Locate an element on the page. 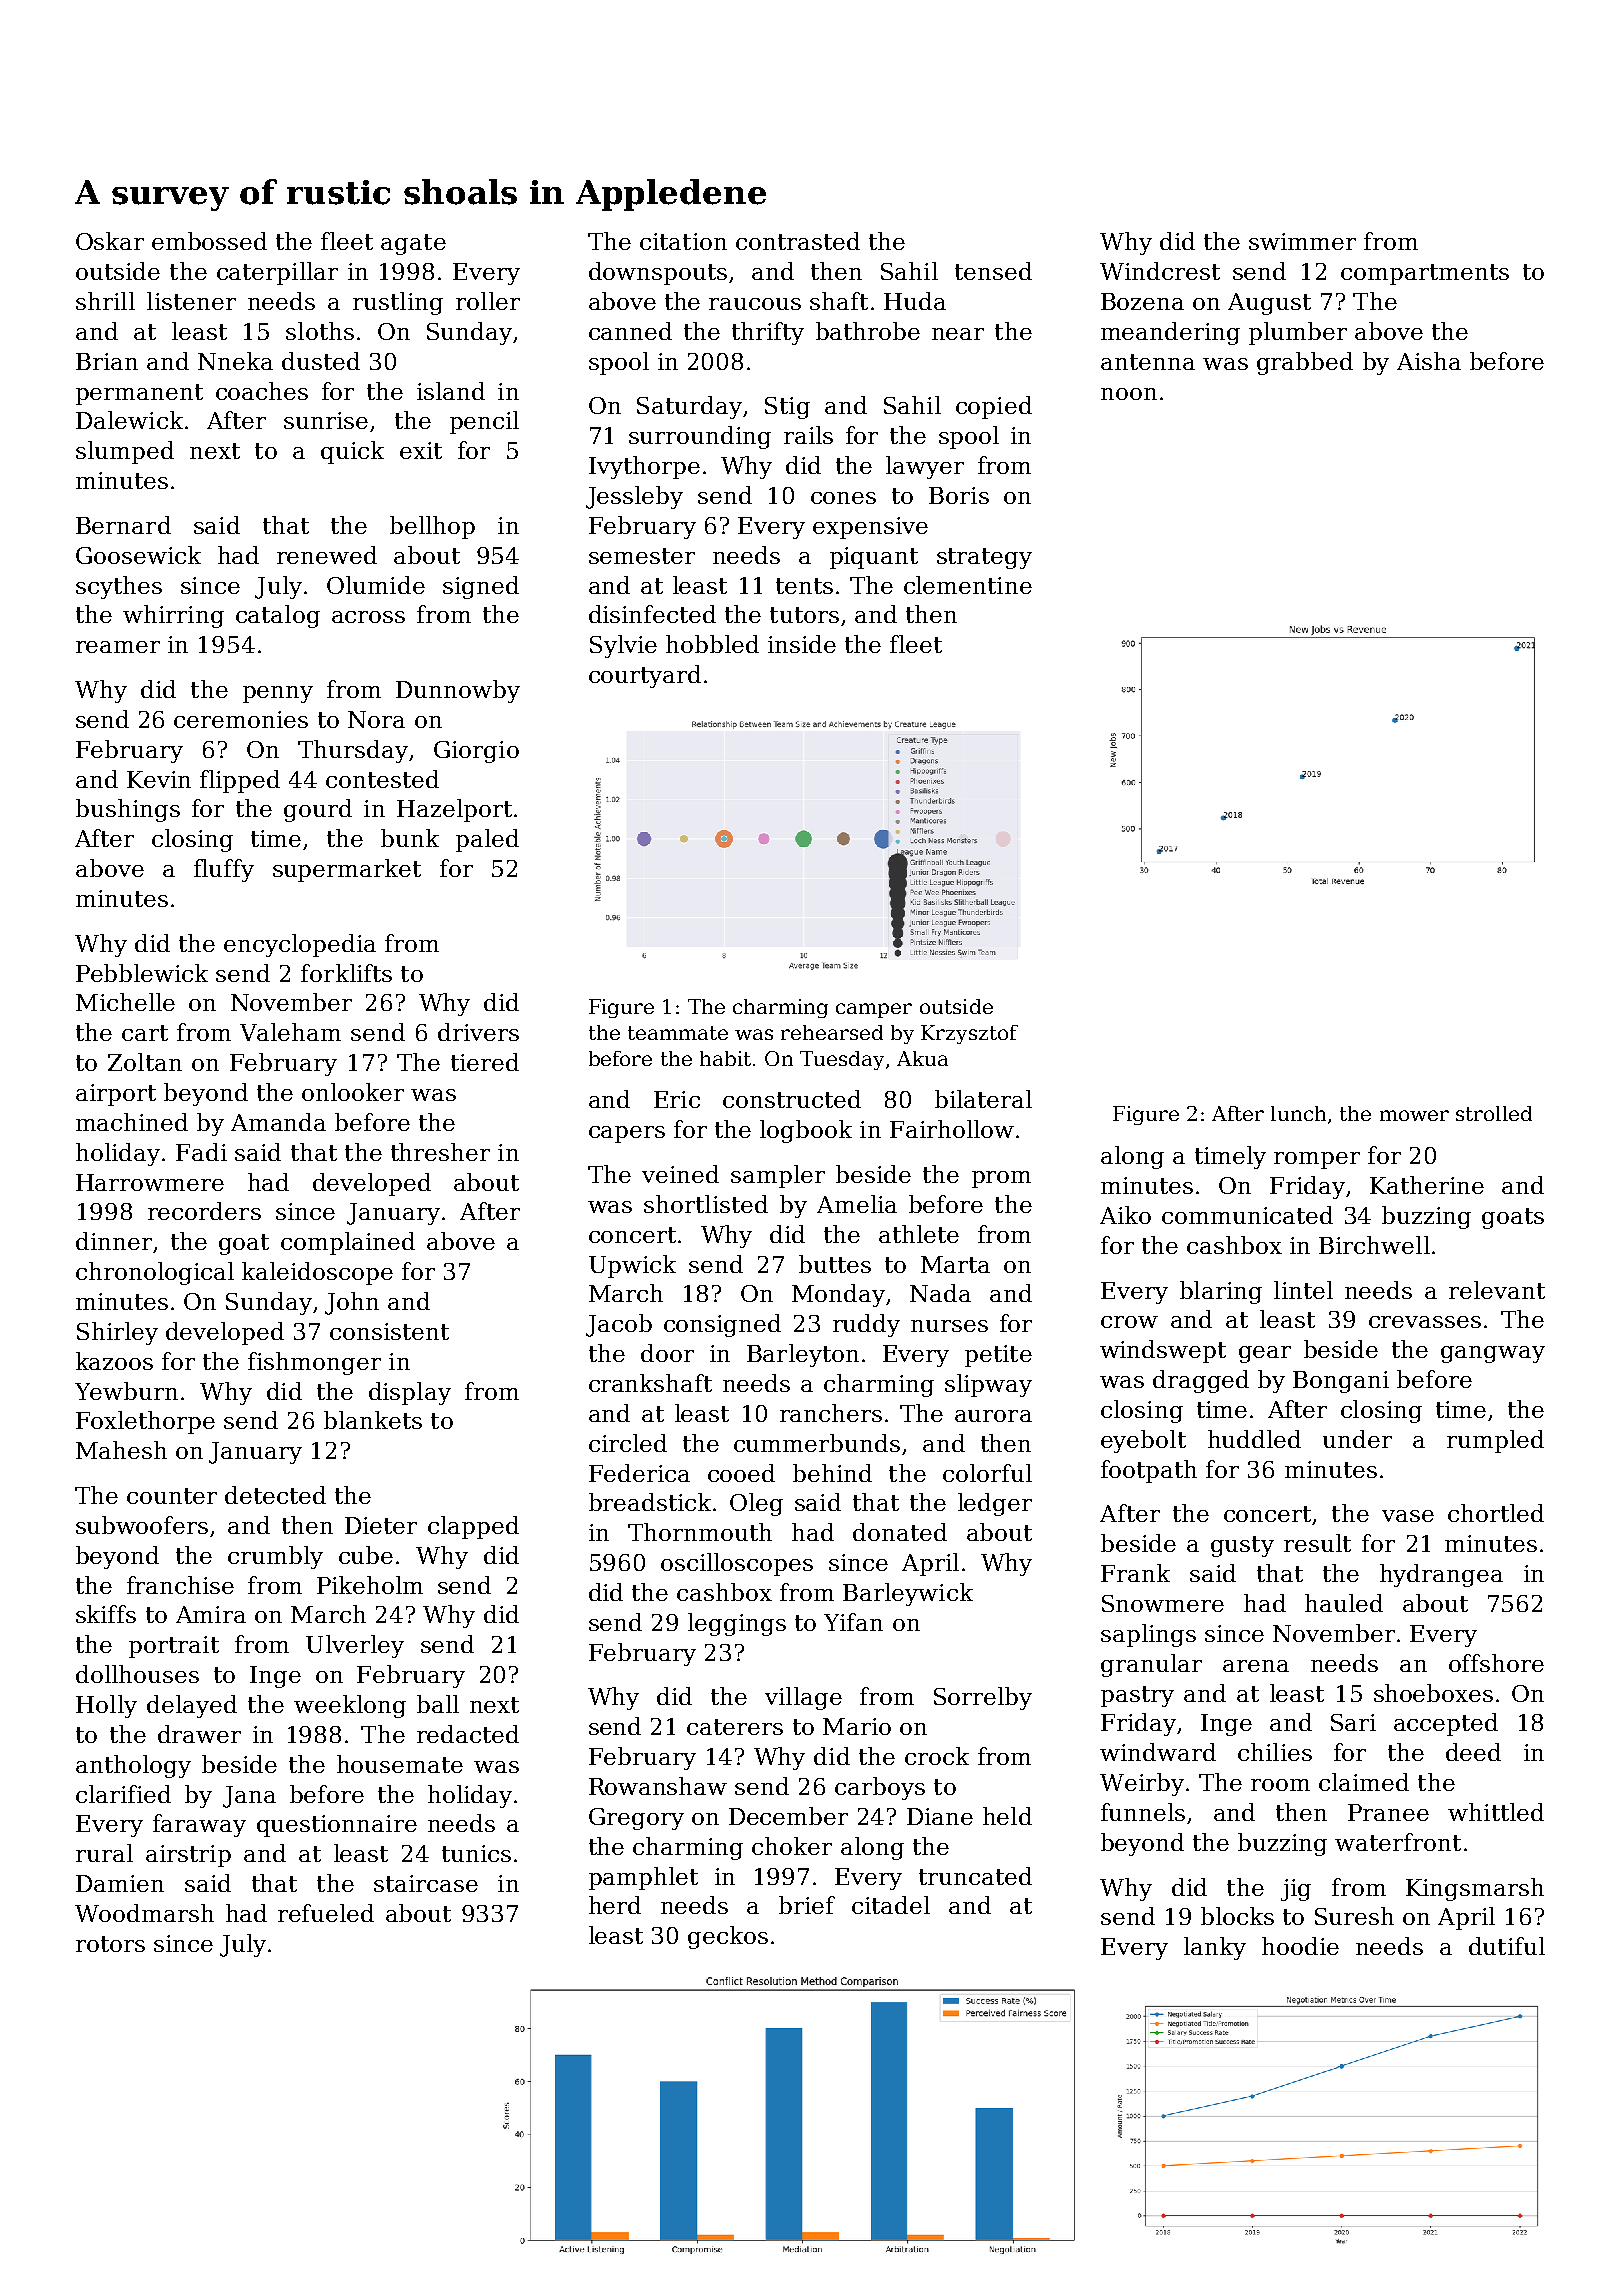  Stig is located at coordinates (787, 408).
